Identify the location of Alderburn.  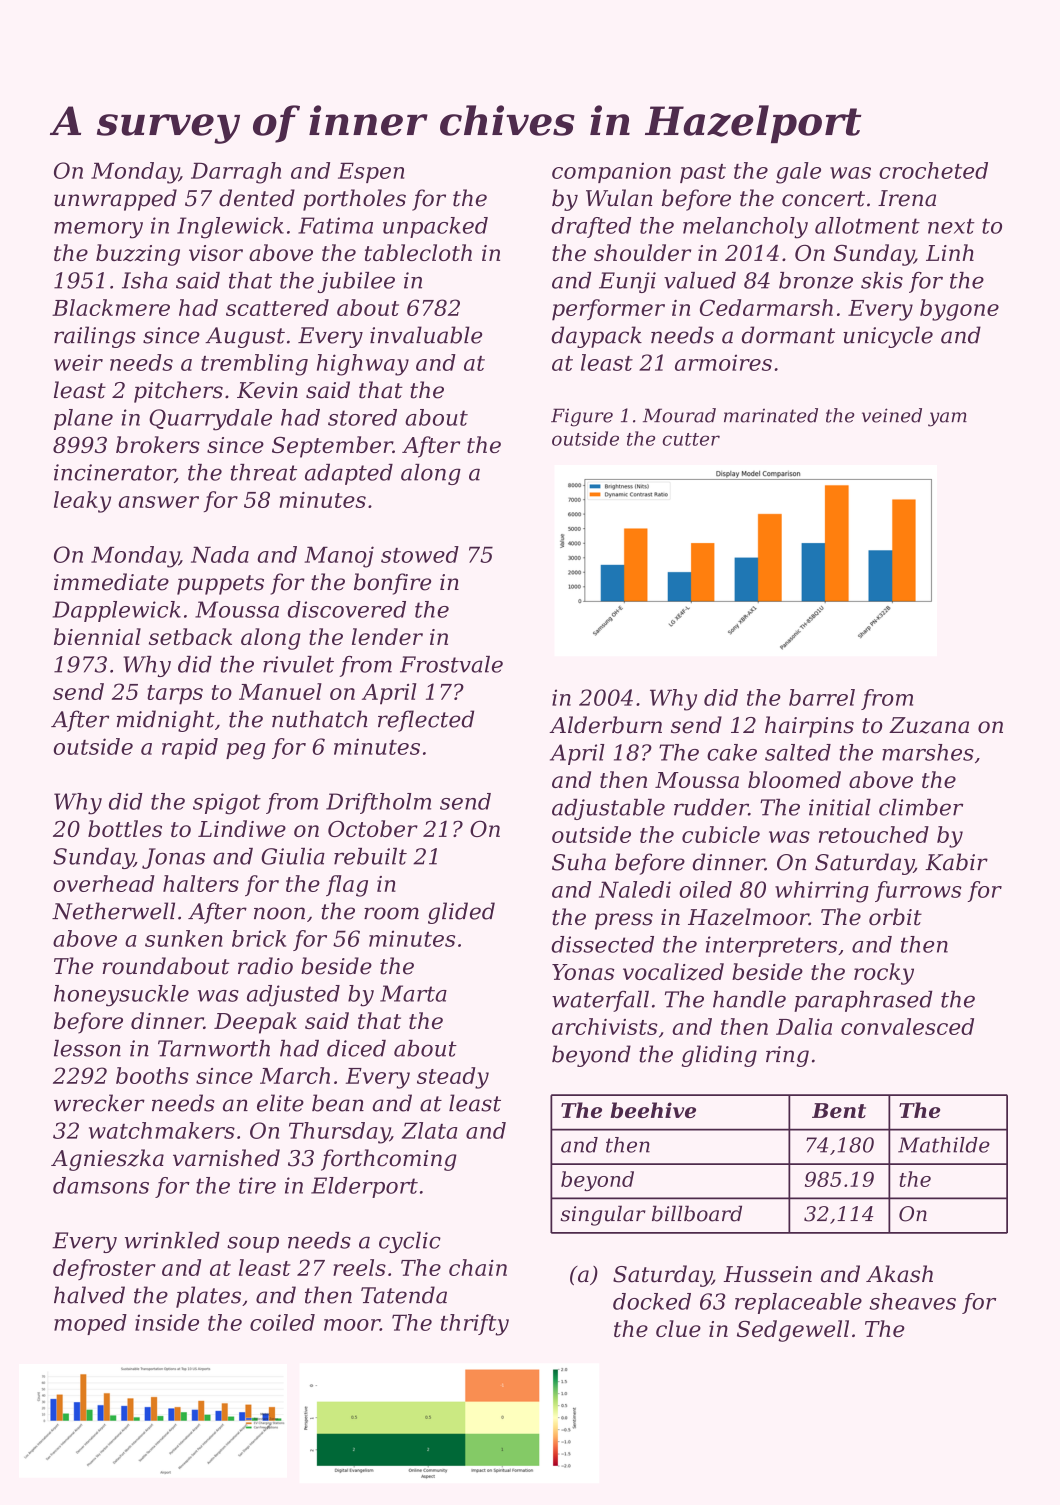
(605, 725).
